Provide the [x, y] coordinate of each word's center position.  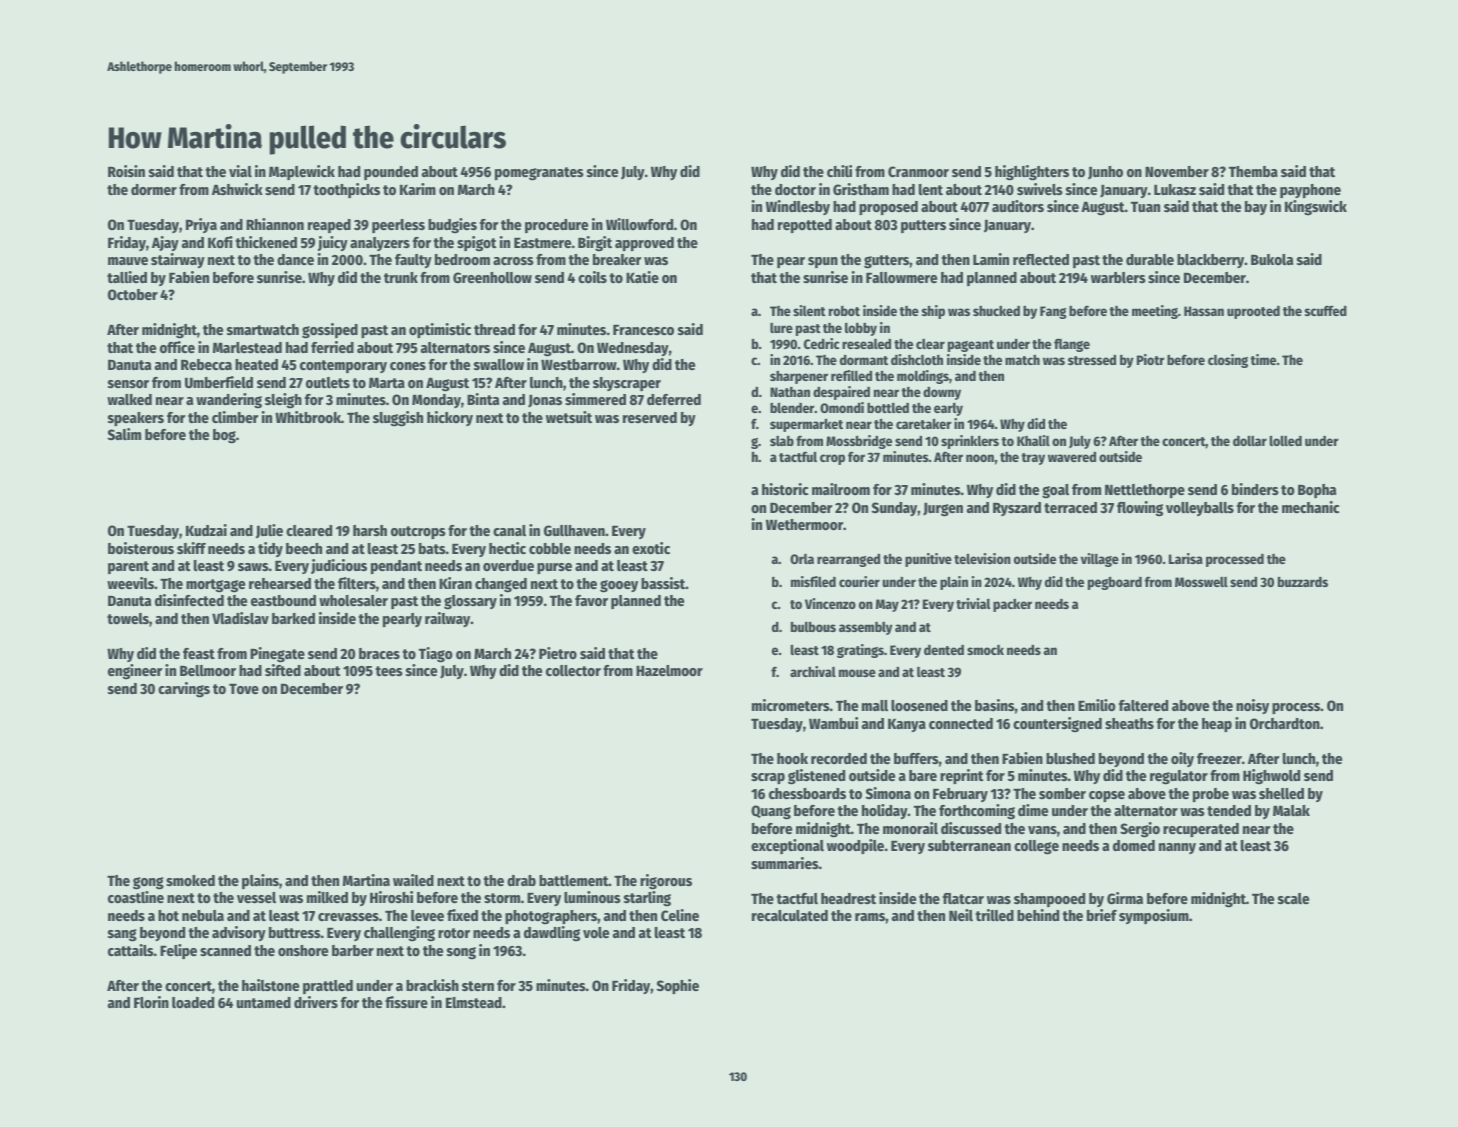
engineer [135, 672]
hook [792, 758]
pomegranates [539, 174]
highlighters [1032, 173]
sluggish [398, 419]
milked [327, 897]
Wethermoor [804, 524]
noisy [1252, 706]
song [461, 953]
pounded [391, 173]
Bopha [1317, 491]
